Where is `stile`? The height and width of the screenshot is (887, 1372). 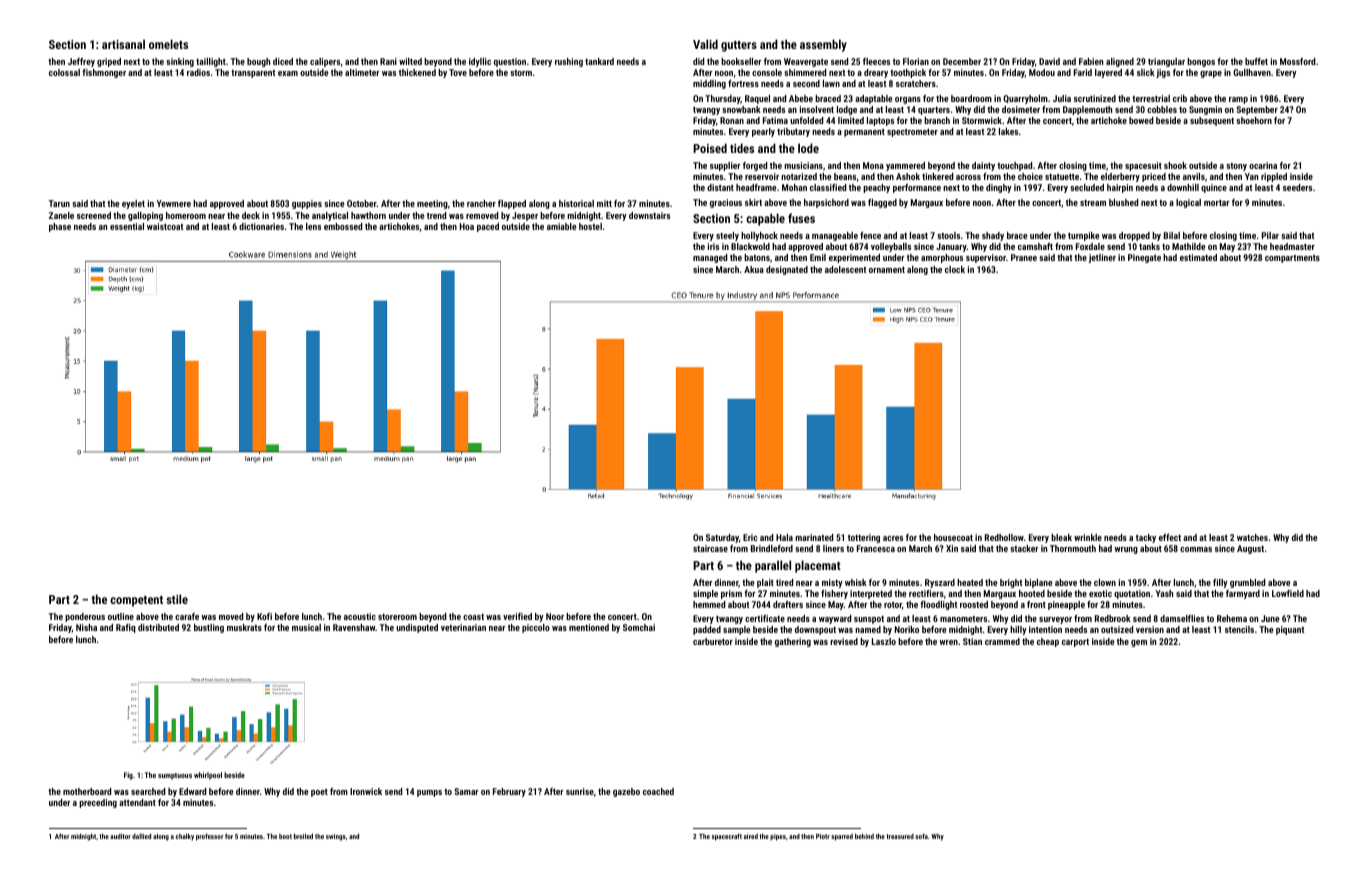 stile is located at coordinates (177, 599).
